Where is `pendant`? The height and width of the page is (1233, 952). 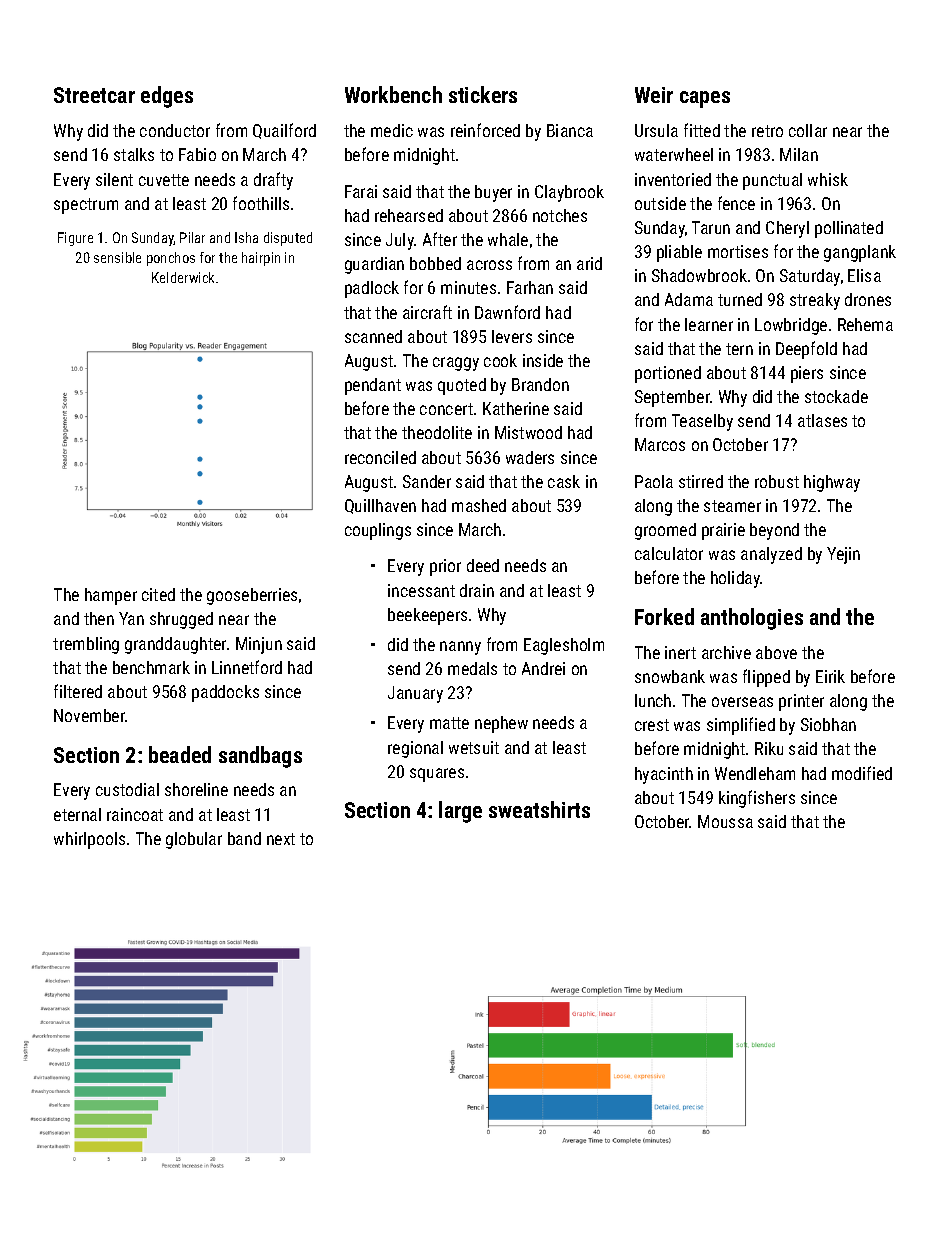 pendant is located at coordinates (373, 386).
